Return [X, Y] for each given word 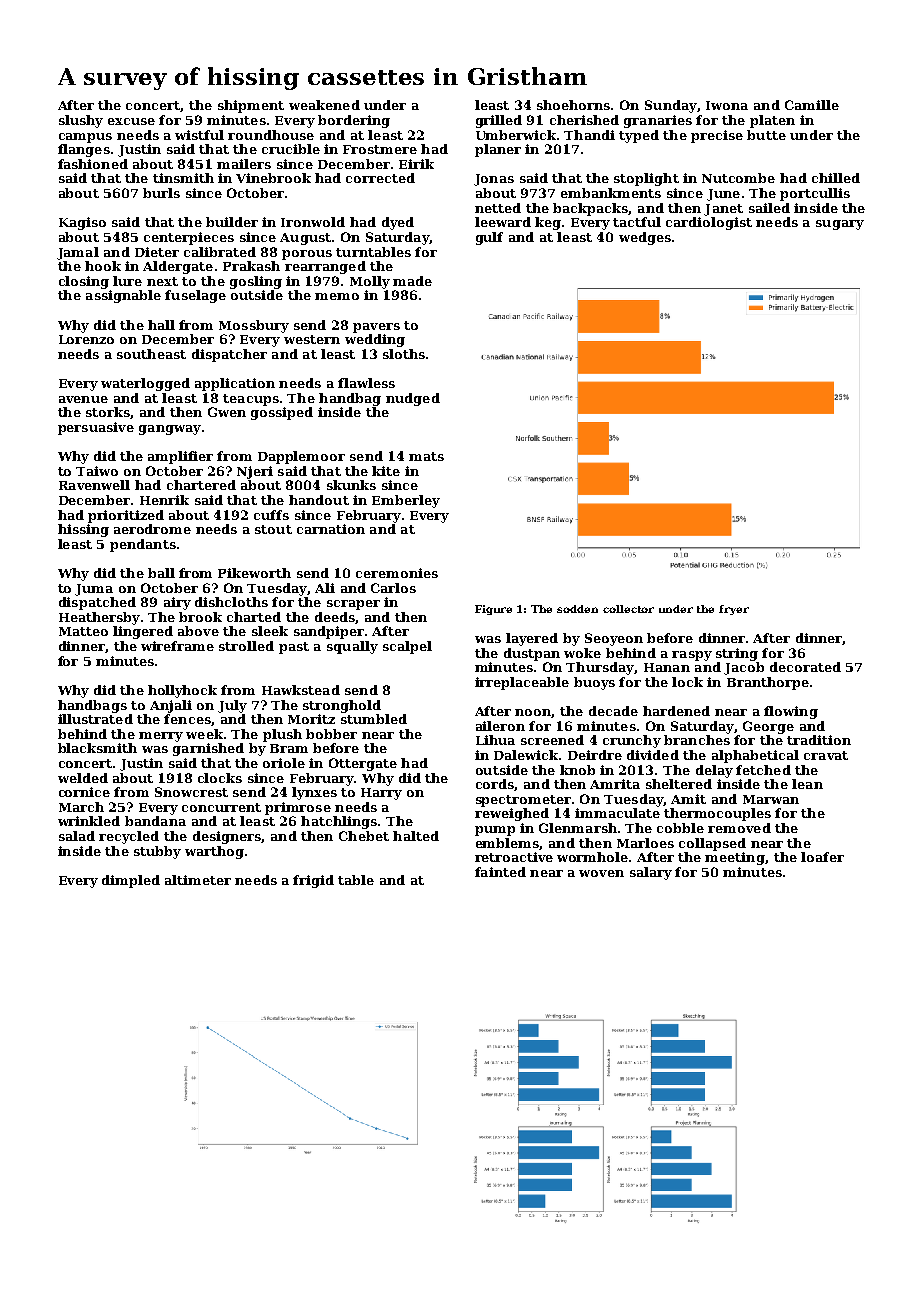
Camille [812, 105]
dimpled [131, 881]
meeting [735, 858]
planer [498, 150]
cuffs [271, 515]
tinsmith [183, 178]
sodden [577, 609]
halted [416, 836]
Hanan [667, 667]
